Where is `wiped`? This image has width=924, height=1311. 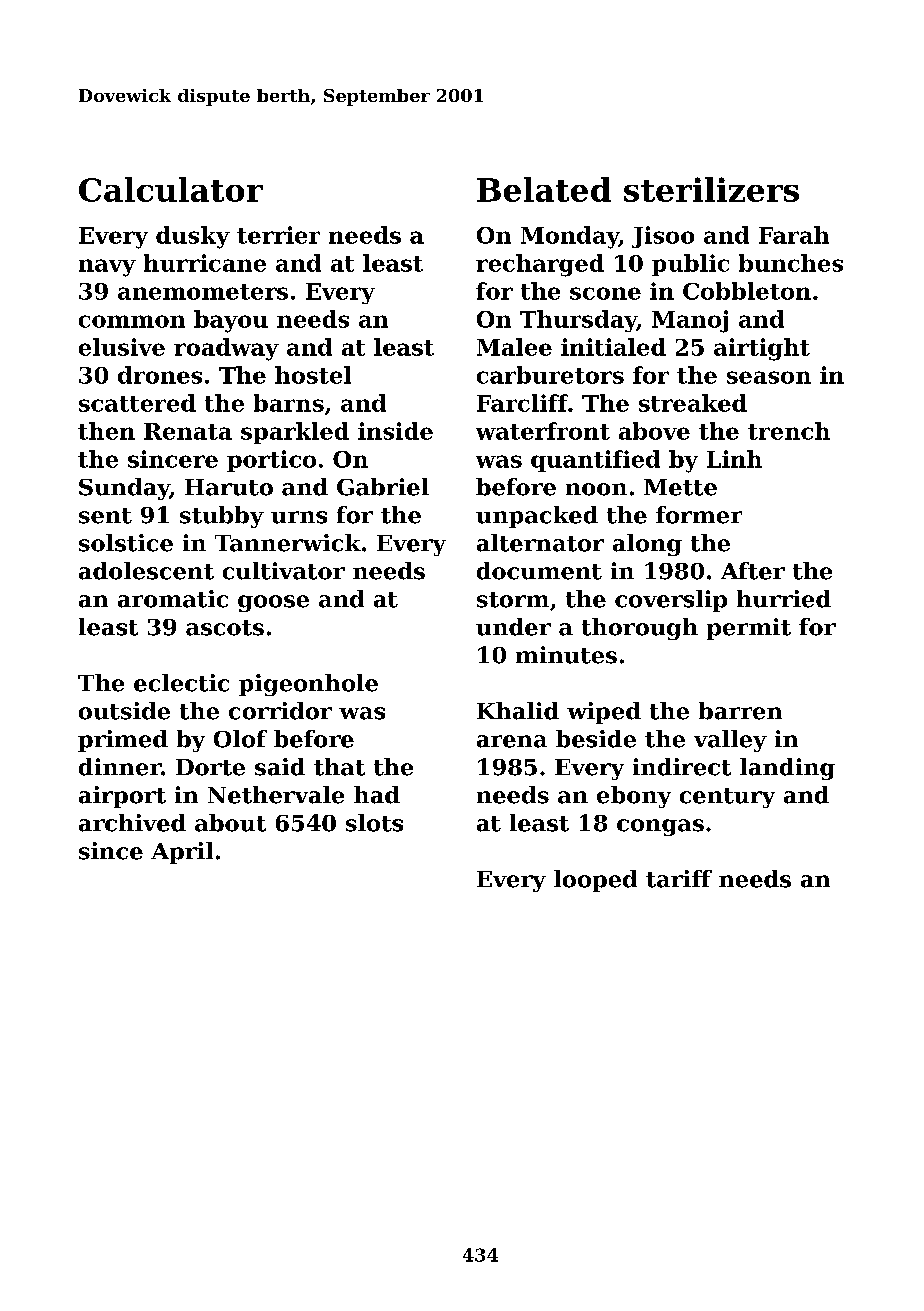 wiped is located at coordinates (604, 713).
